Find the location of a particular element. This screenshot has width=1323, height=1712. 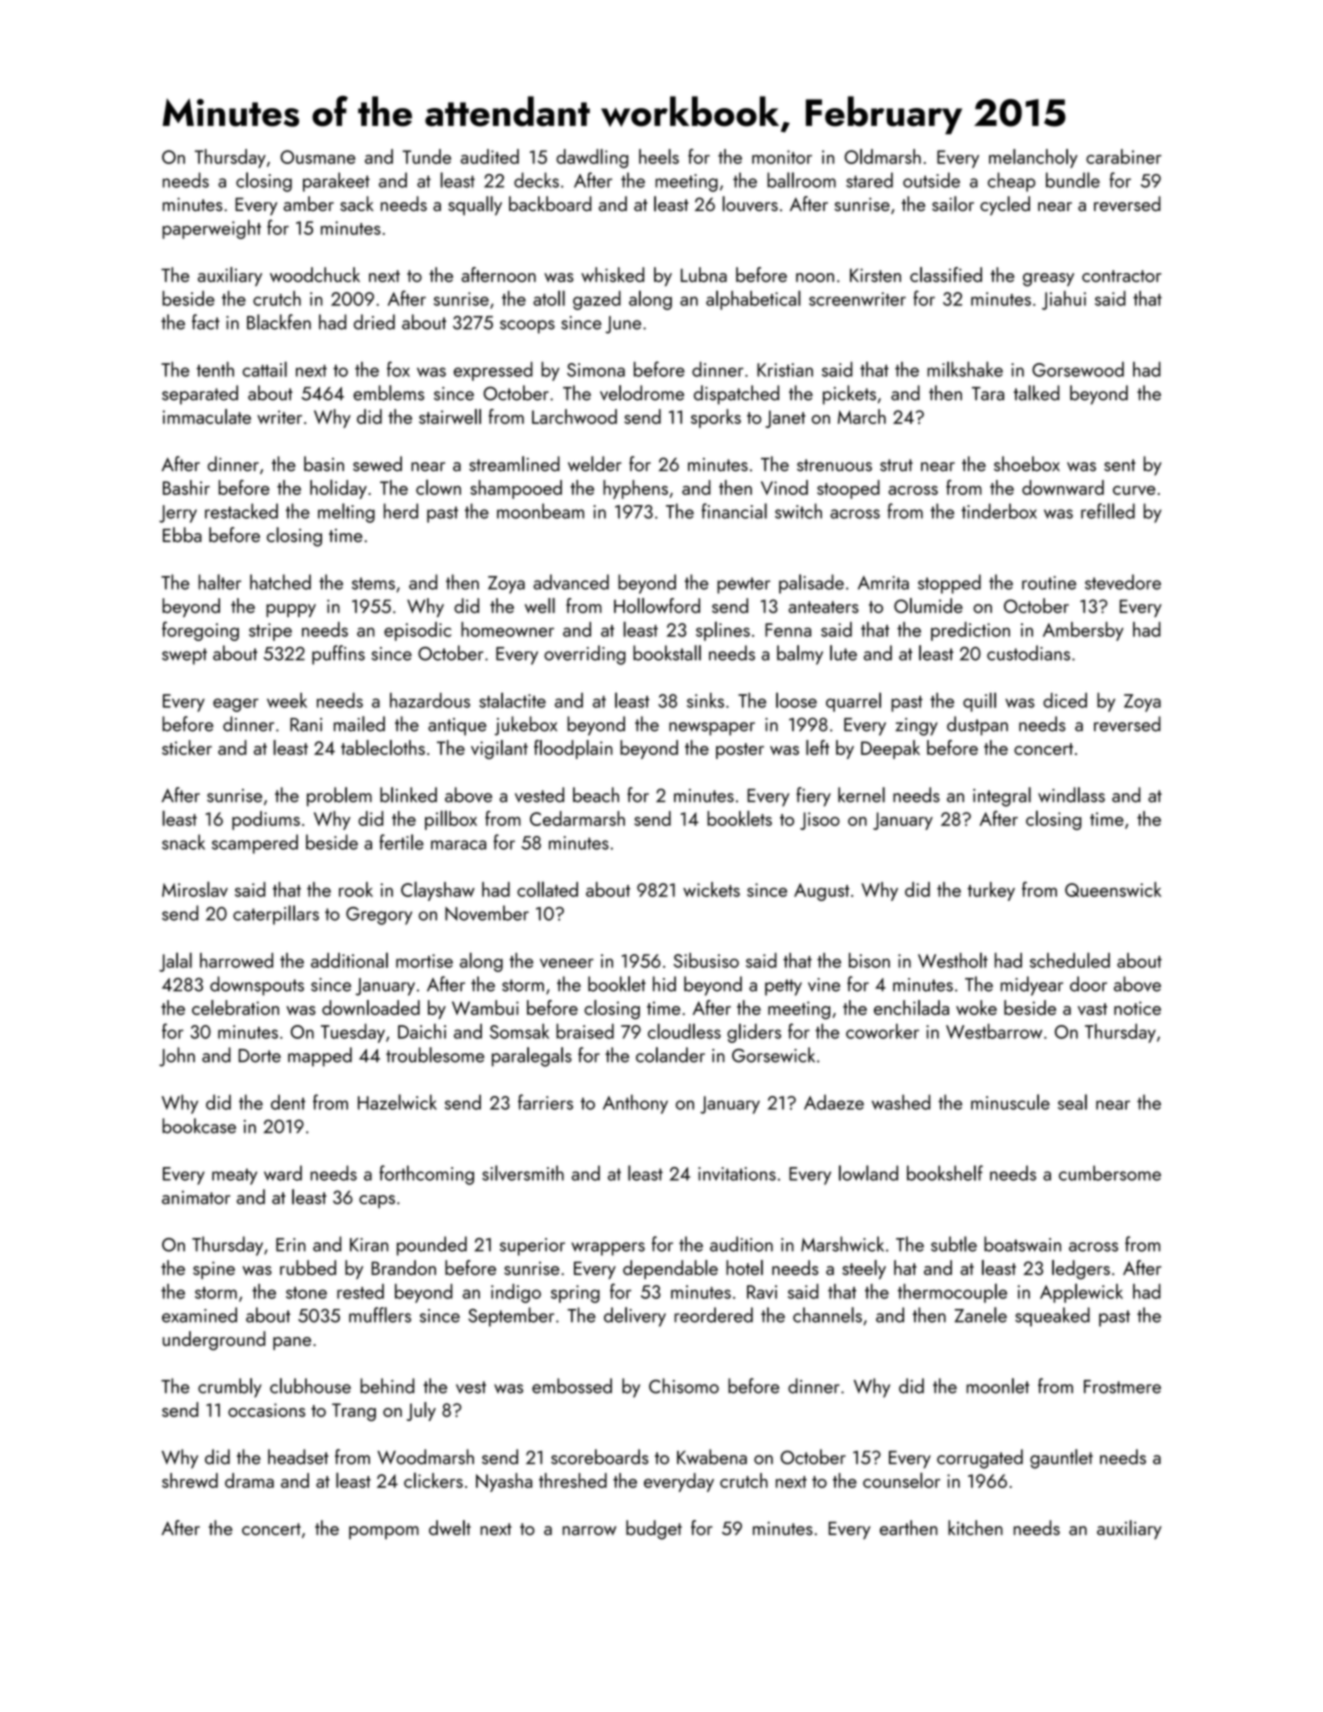

invitations is located at coordinates (737, 1174).
